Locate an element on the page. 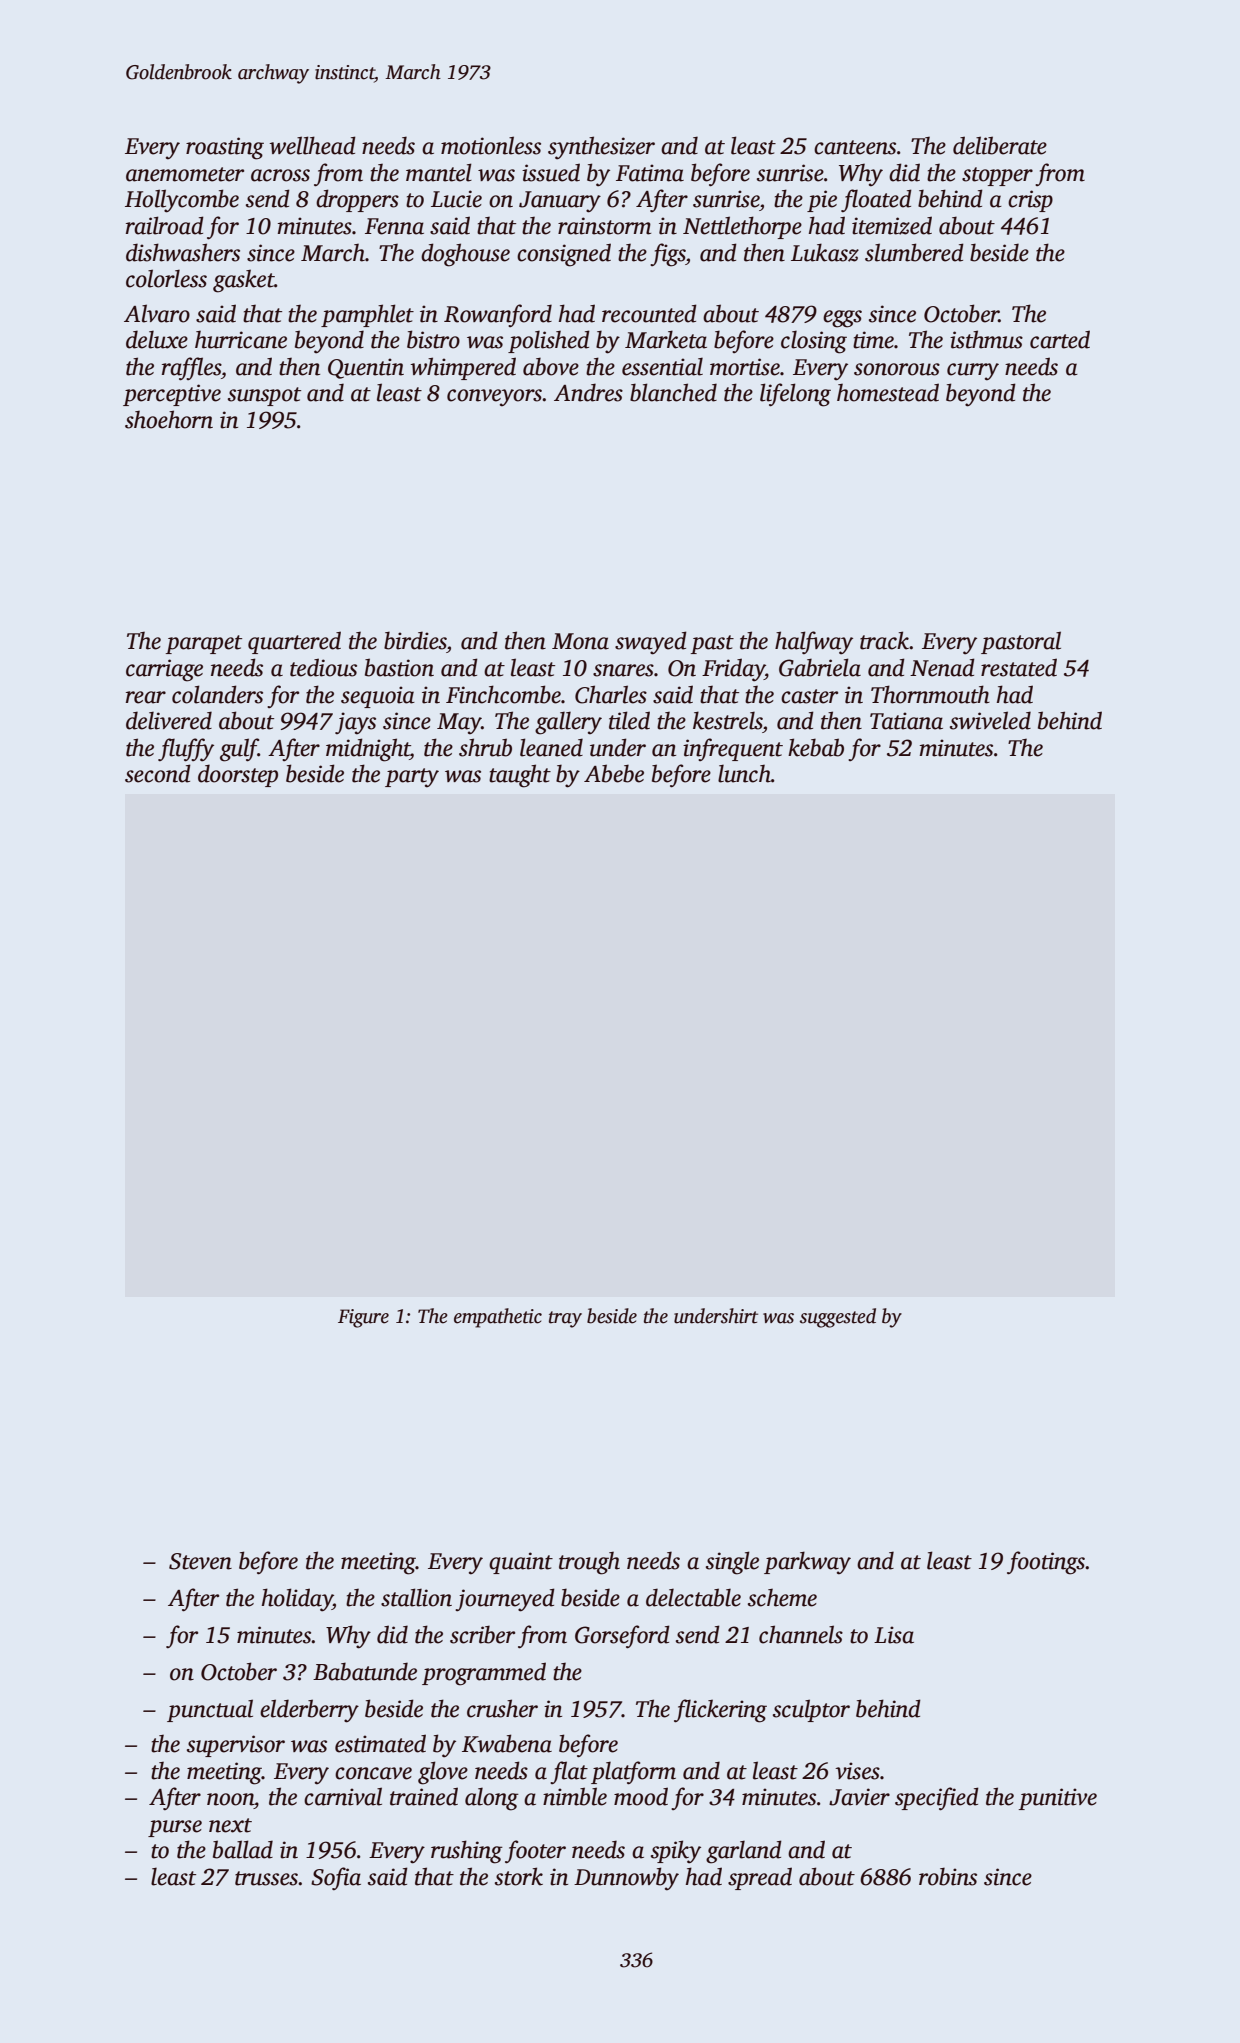  droppers is located at coordinates (357, 200).
